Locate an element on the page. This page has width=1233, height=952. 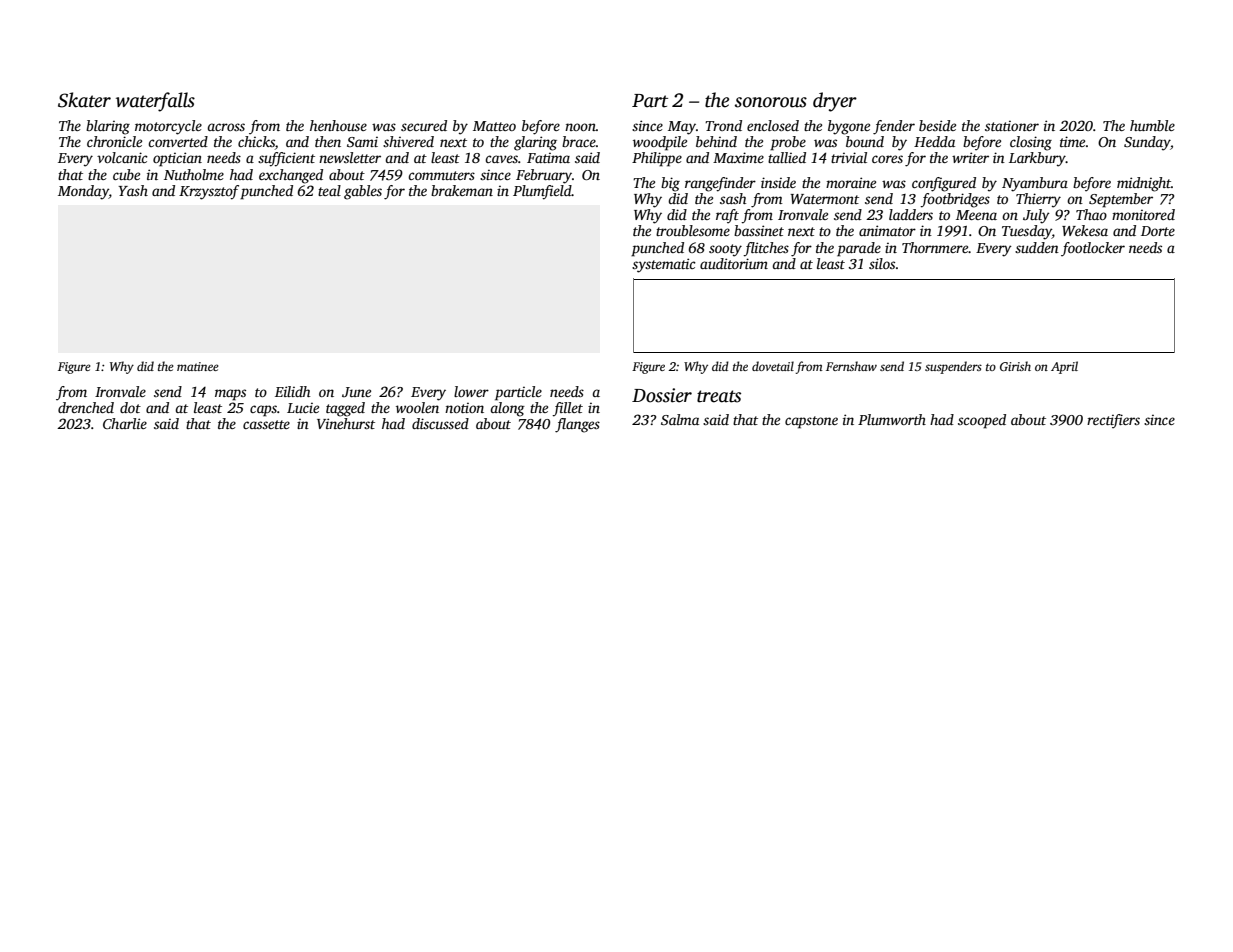
dryer is located at coordinates (835, 102).
